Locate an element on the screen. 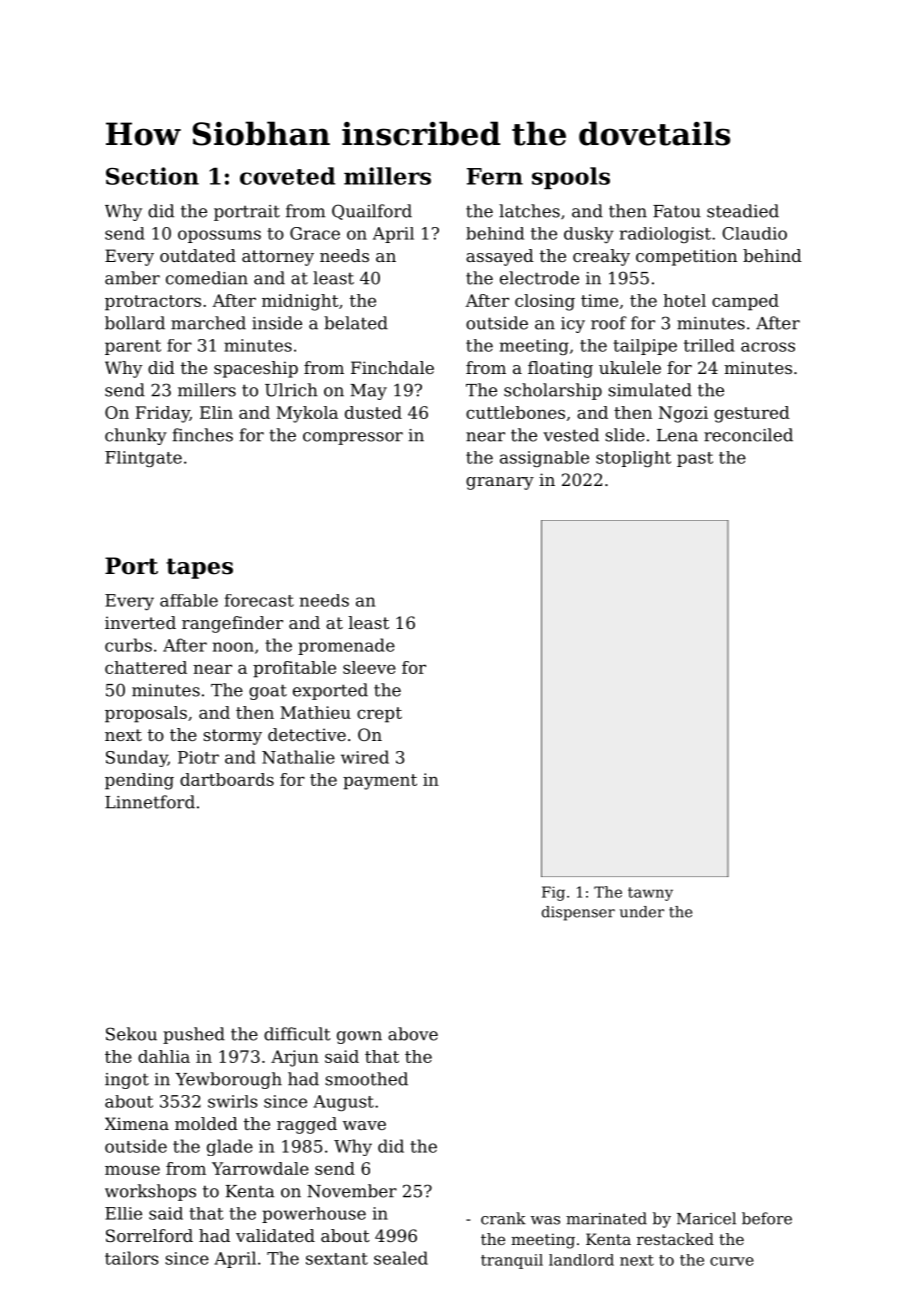 This screenshot has width=908, height=1316. belated is located at coordinates (356, 323).
